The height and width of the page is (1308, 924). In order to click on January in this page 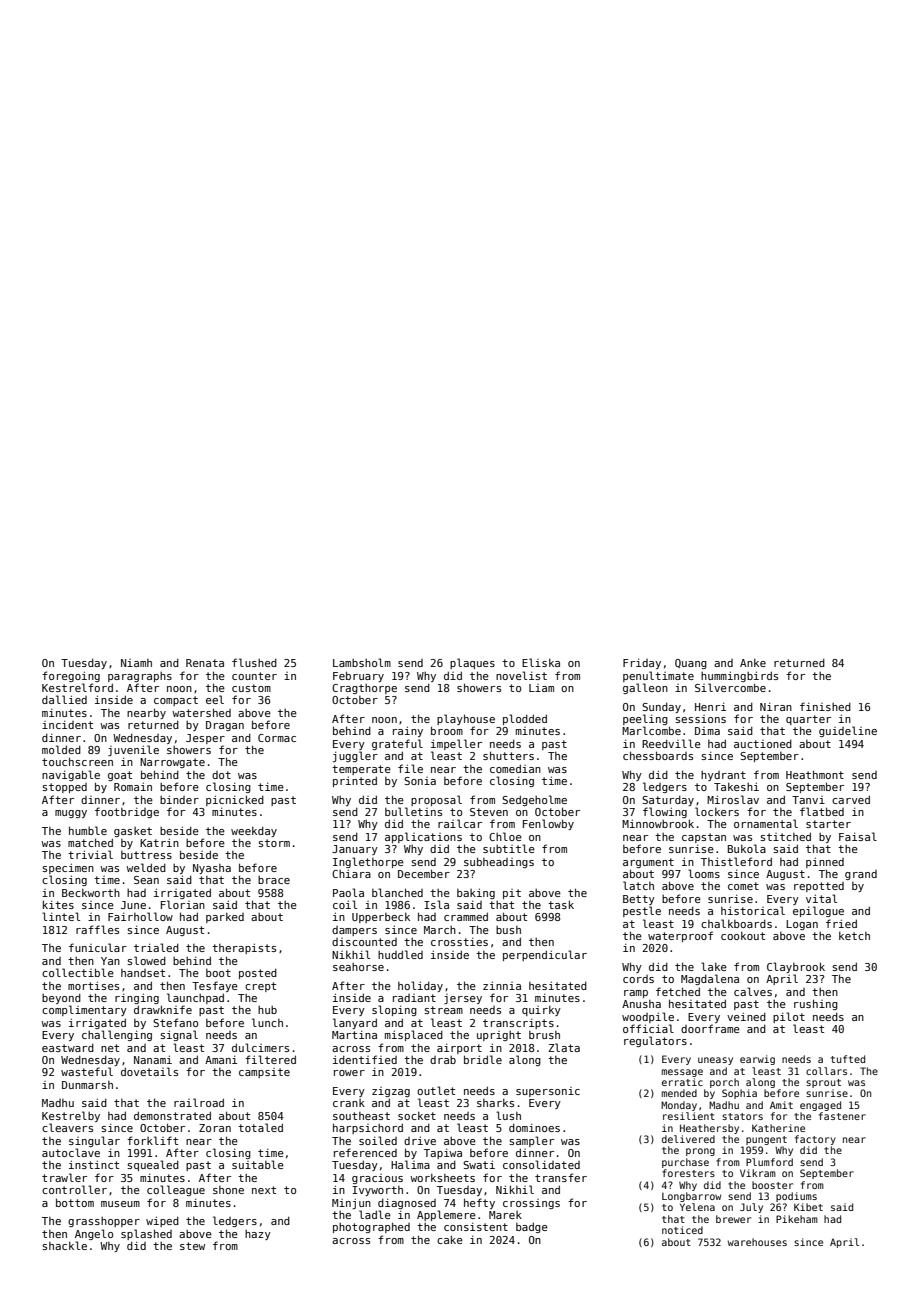, I will do `click(355, 850)`.
